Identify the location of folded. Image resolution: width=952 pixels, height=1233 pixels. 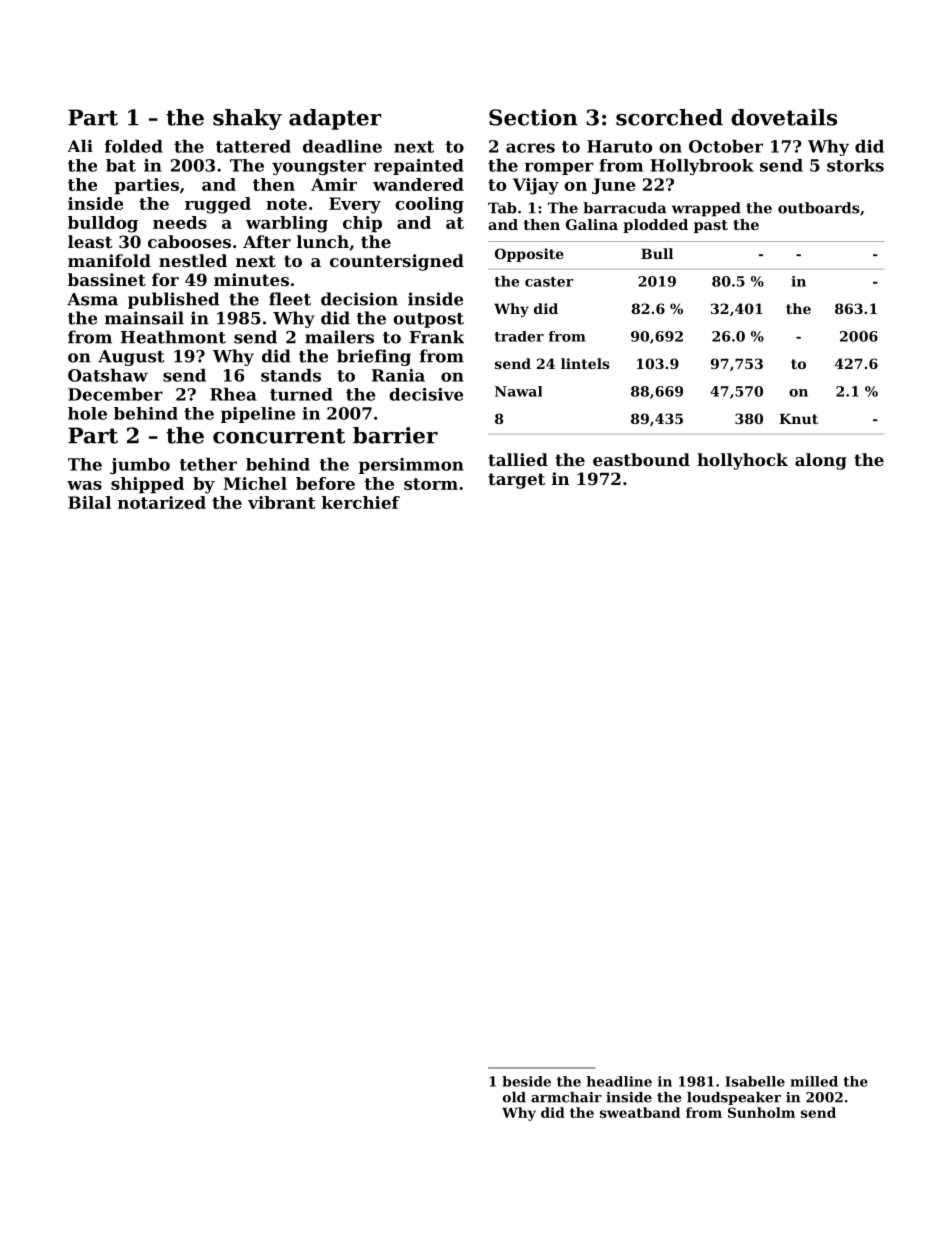
(134, 146).
